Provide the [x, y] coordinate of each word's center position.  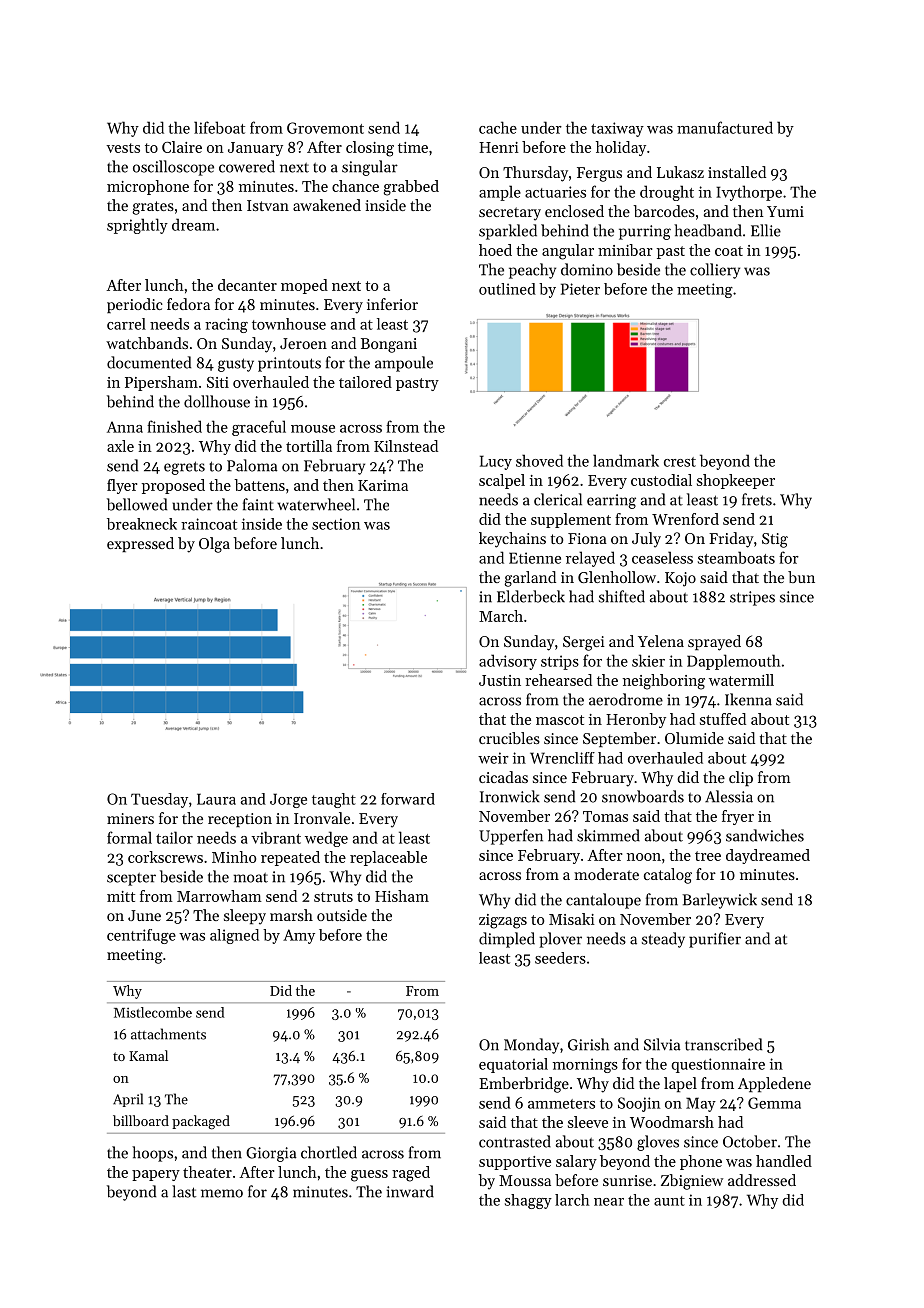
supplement [571, 520]
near [609, 1202]
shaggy [528, 1201]
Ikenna [748, 699]
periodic [135, 305]
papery [156, 1175]
